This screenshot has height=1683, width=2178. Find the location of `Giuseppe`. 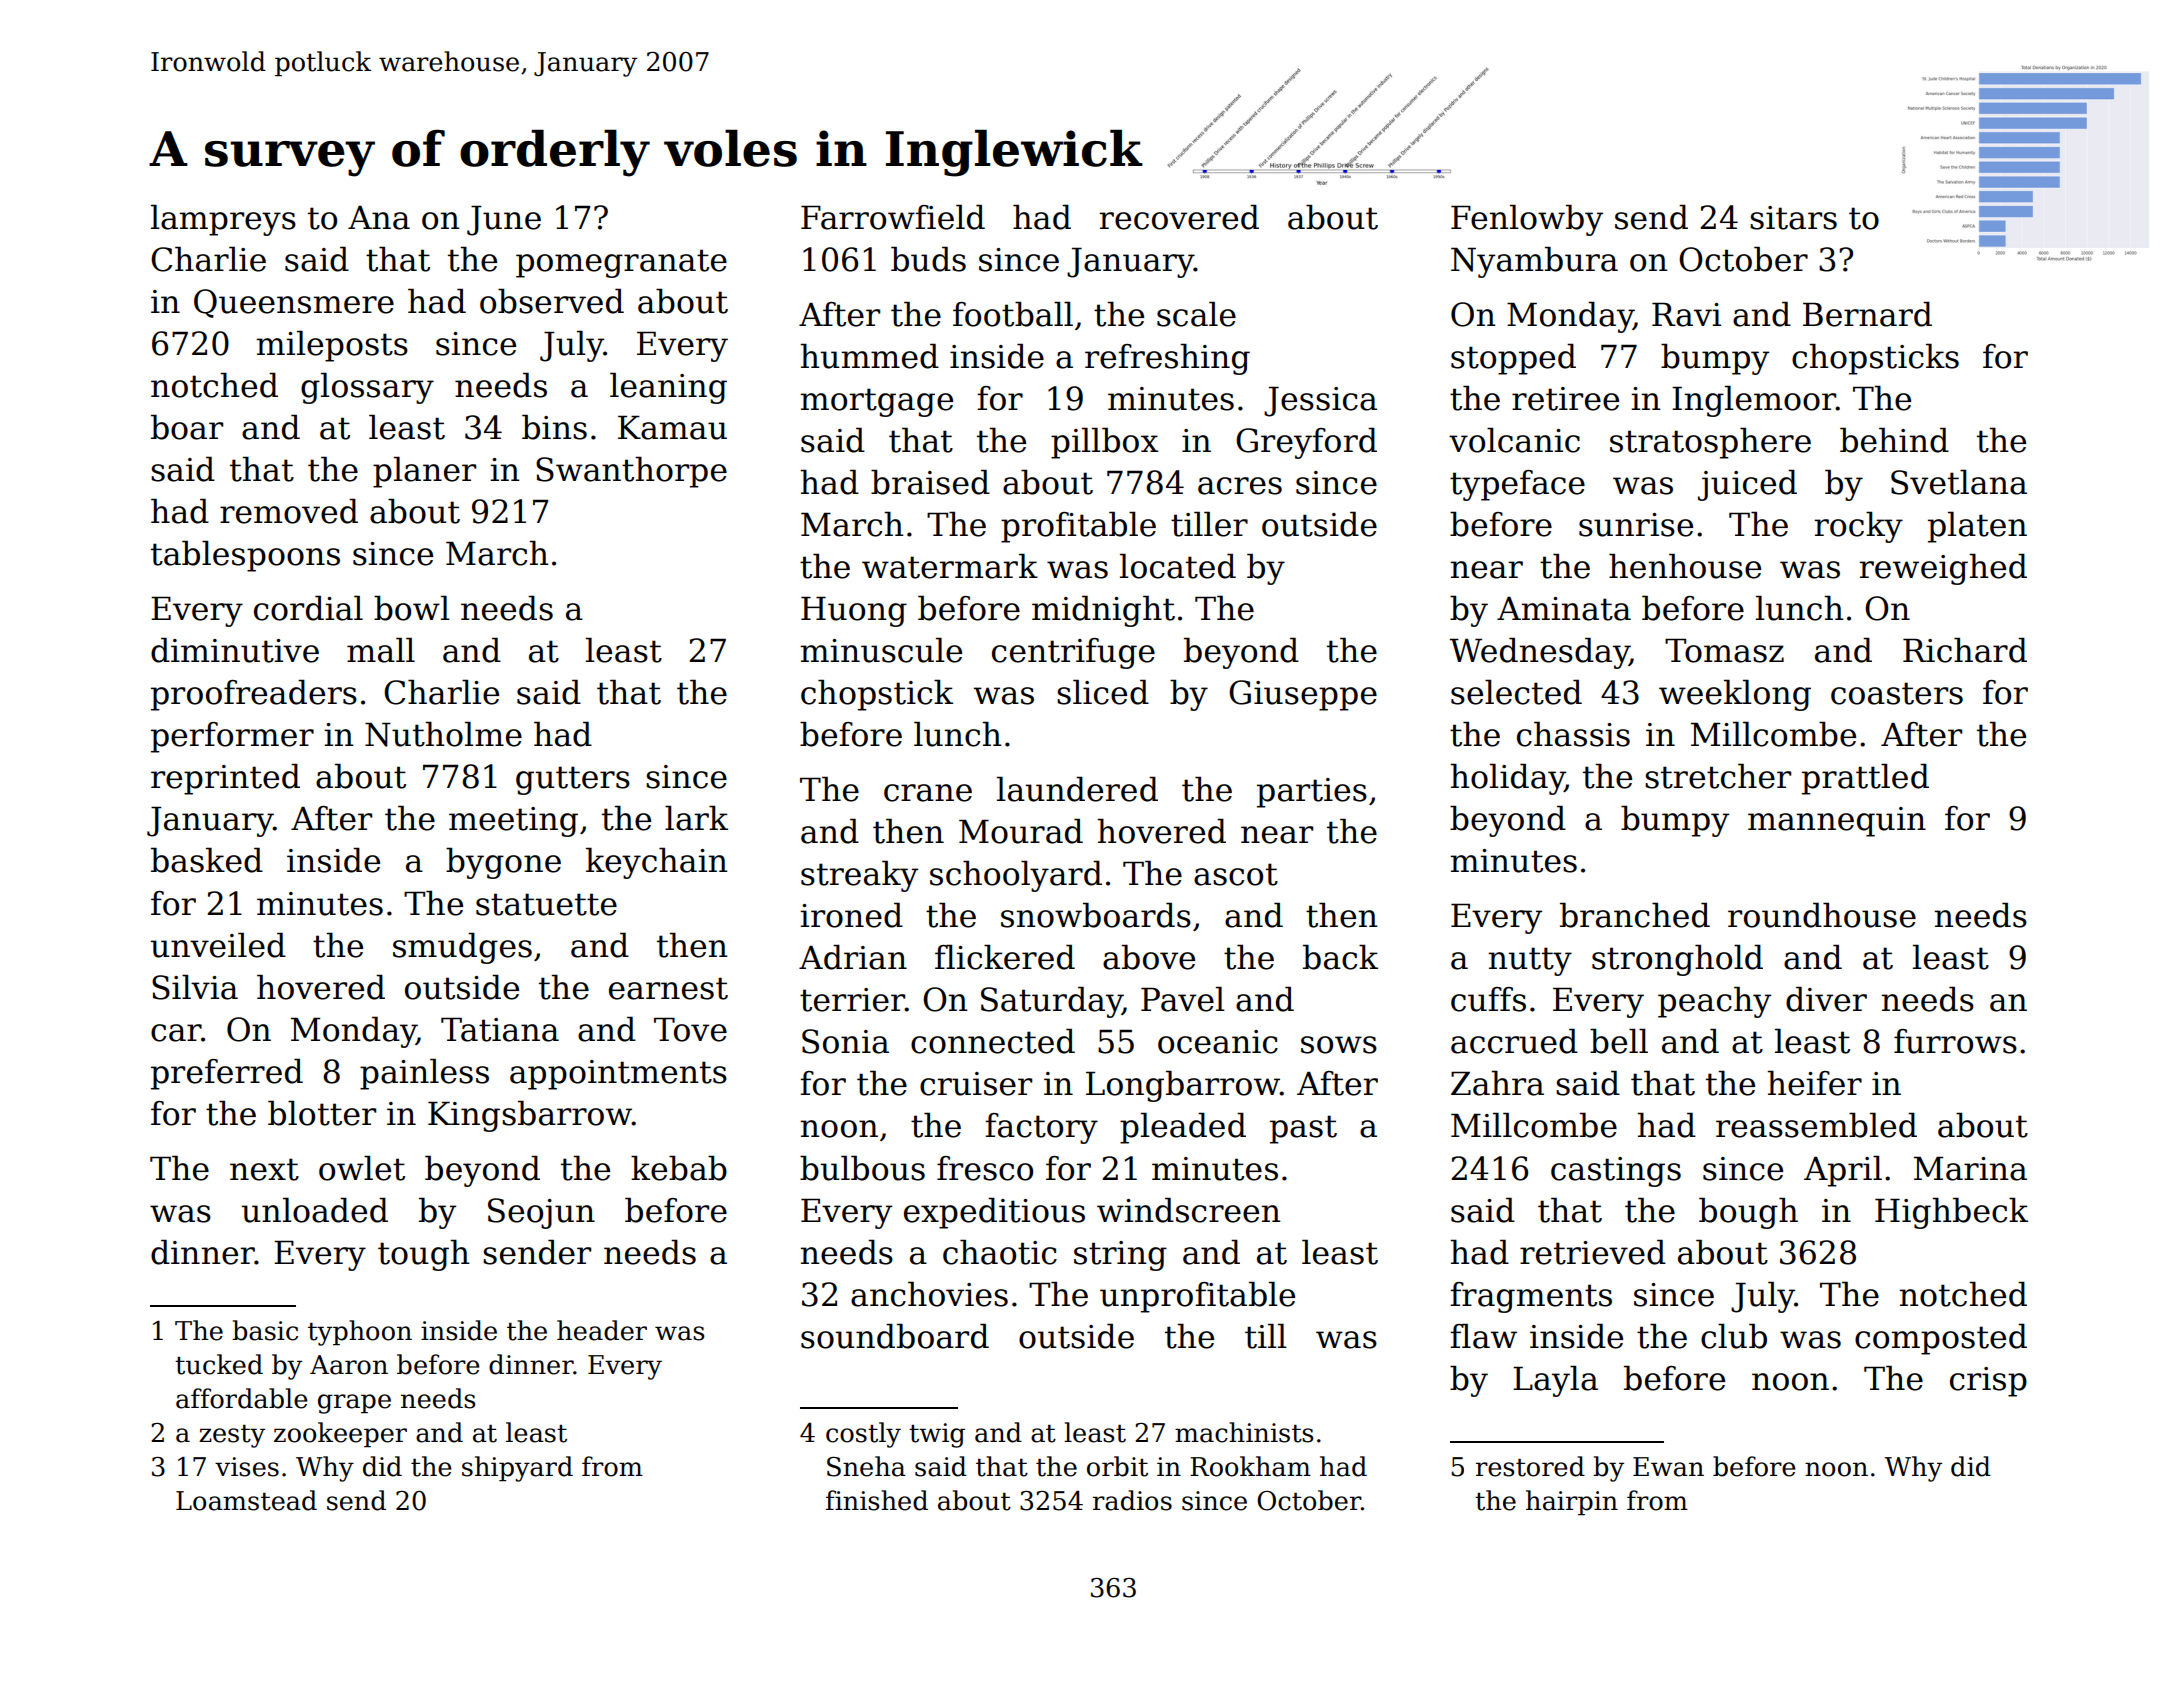

Giuseppe is located at coordinates (1303, 695).
